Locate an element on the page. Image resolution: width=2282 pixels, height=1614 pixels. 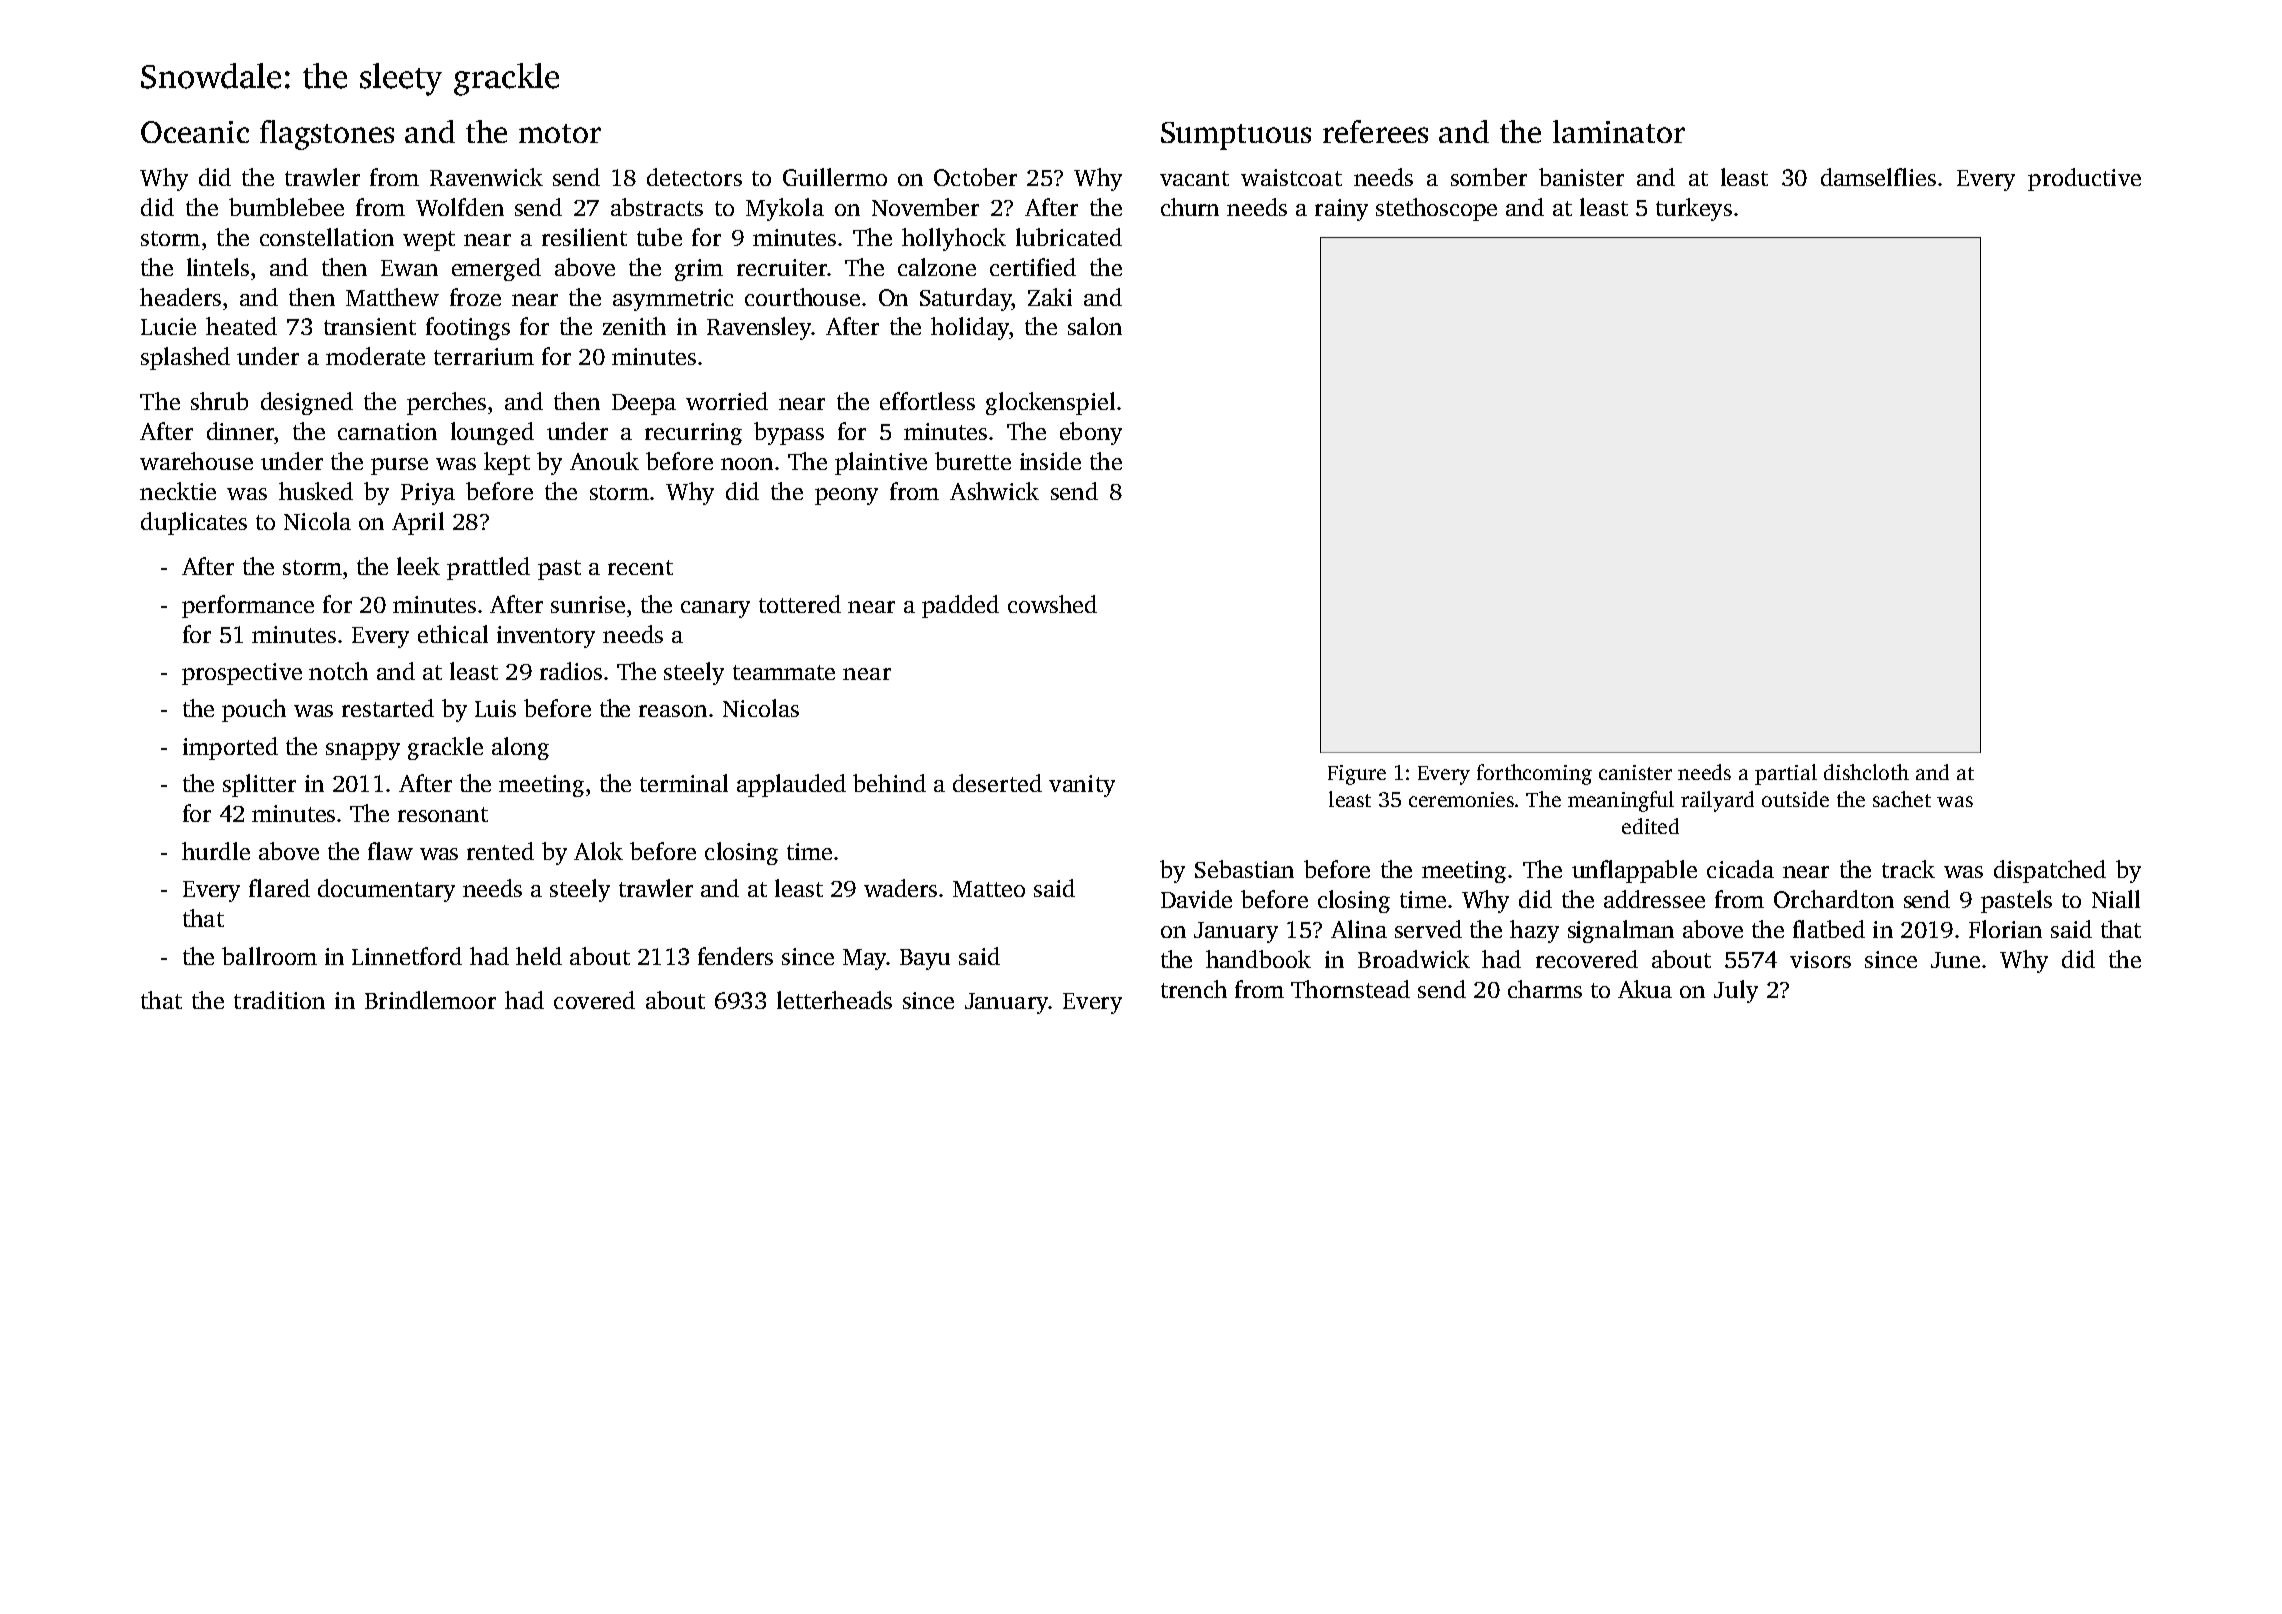
laminator is located at coordinates (1619, 131).
